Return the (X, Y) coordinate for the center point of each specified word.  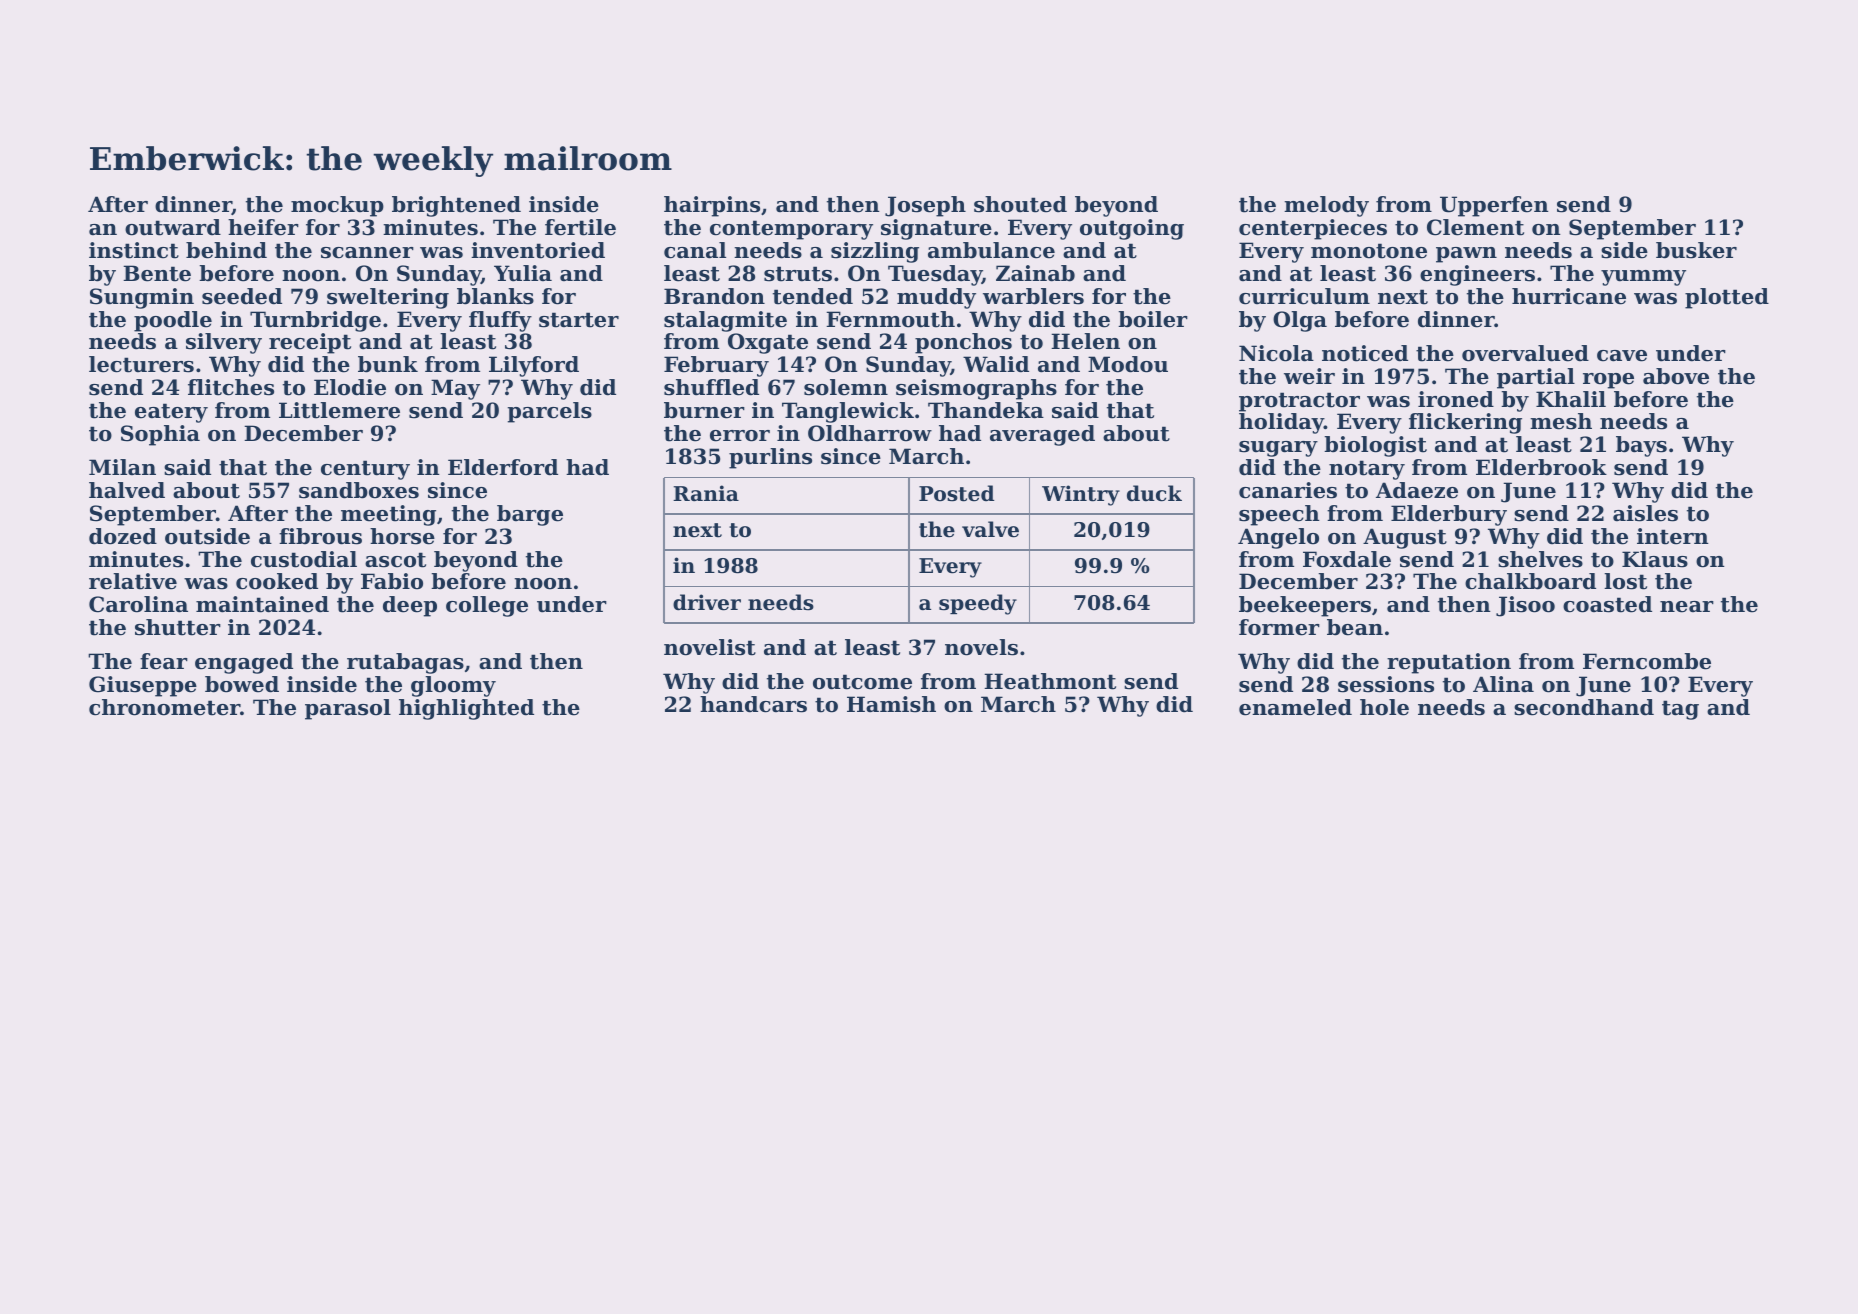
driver (707, 602)
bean (1355, 627)
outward (173, 227)
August (1405, 538)
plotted (1727, 298)
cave (1622, 356)
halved (127, 490)
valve (990, 529)
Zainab (1035, 273)
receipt (310, 343)
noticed (1365, 353)
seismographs (976, 389)
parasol (348, 709)
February (716, 366)
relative (133, 581)
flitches (231, 387)
